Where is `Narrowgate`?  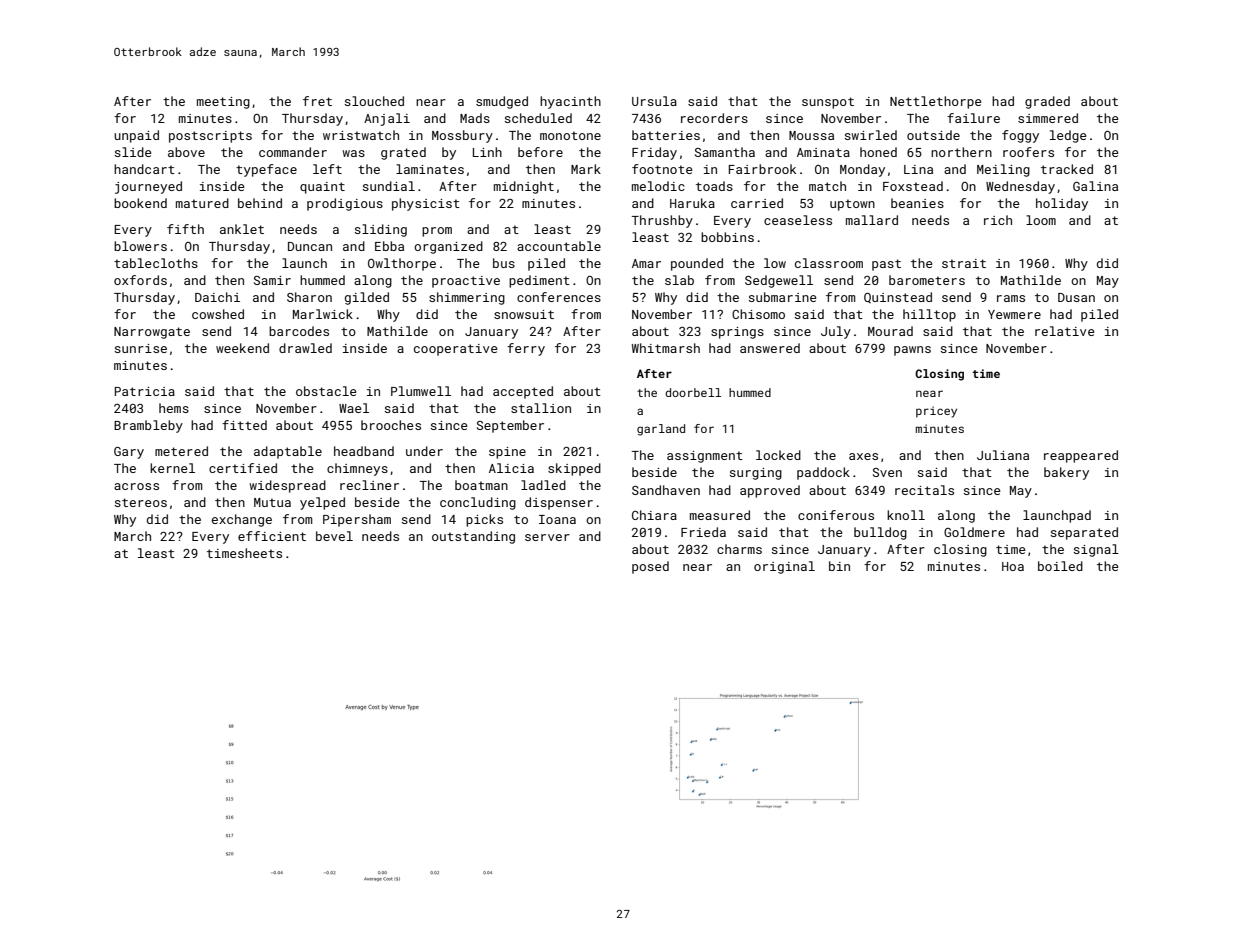
Narrowgate is located at coordinates (152, 333).
